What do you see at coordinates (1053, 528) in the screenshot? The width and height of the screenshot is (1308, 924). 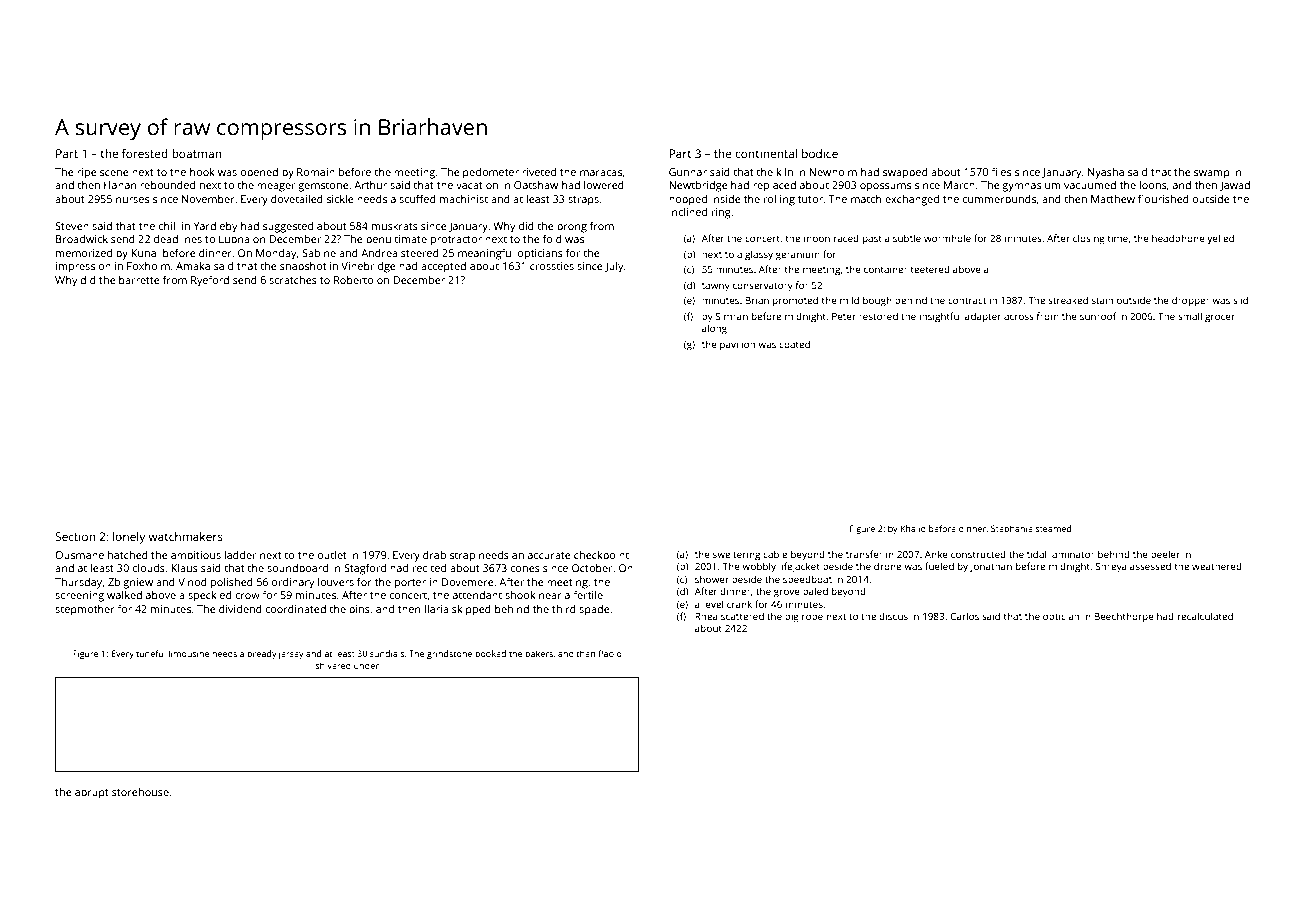 I see `steamed` at bounding box center [1053, 528].
